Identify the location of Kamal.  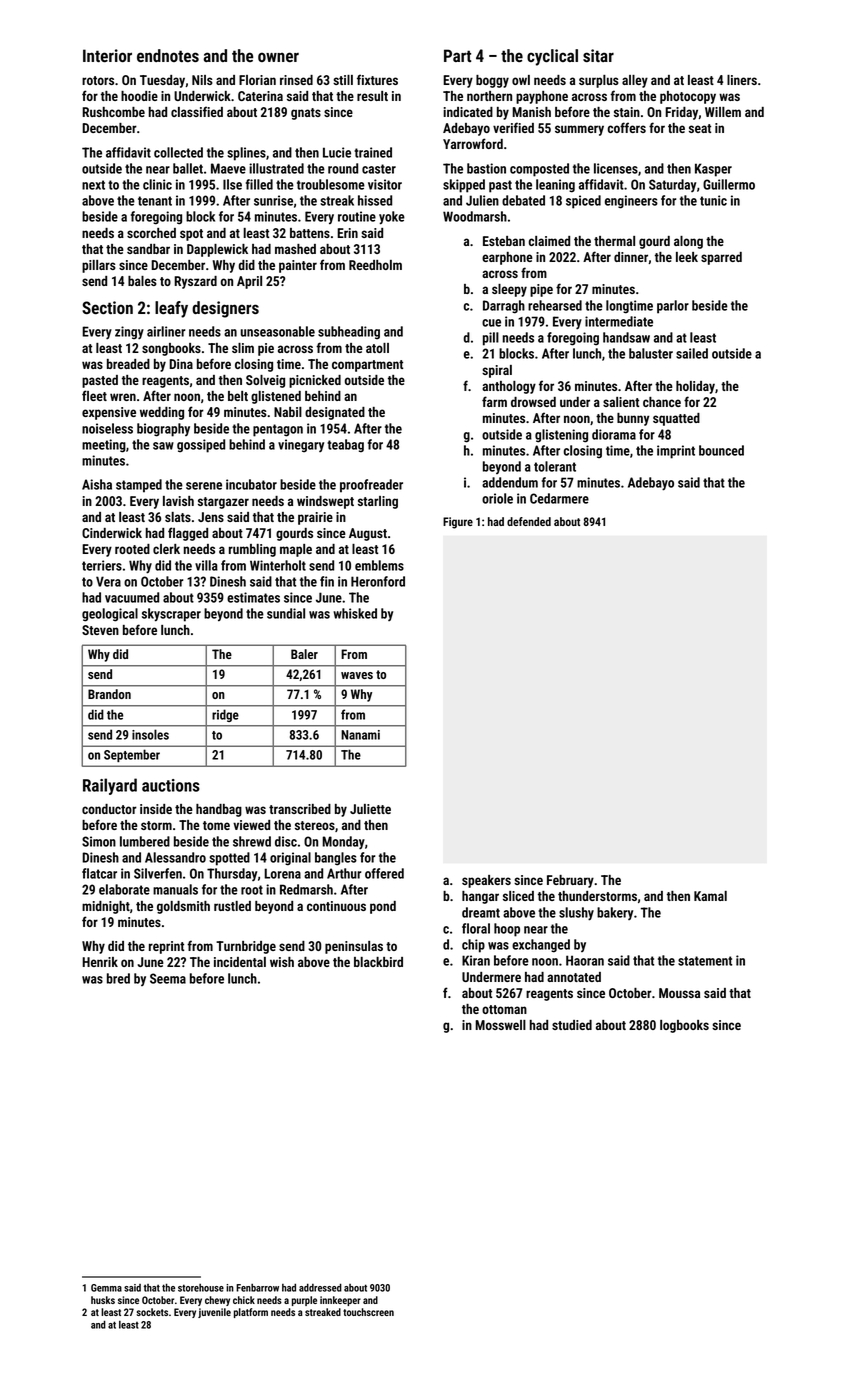
(710, 896).
